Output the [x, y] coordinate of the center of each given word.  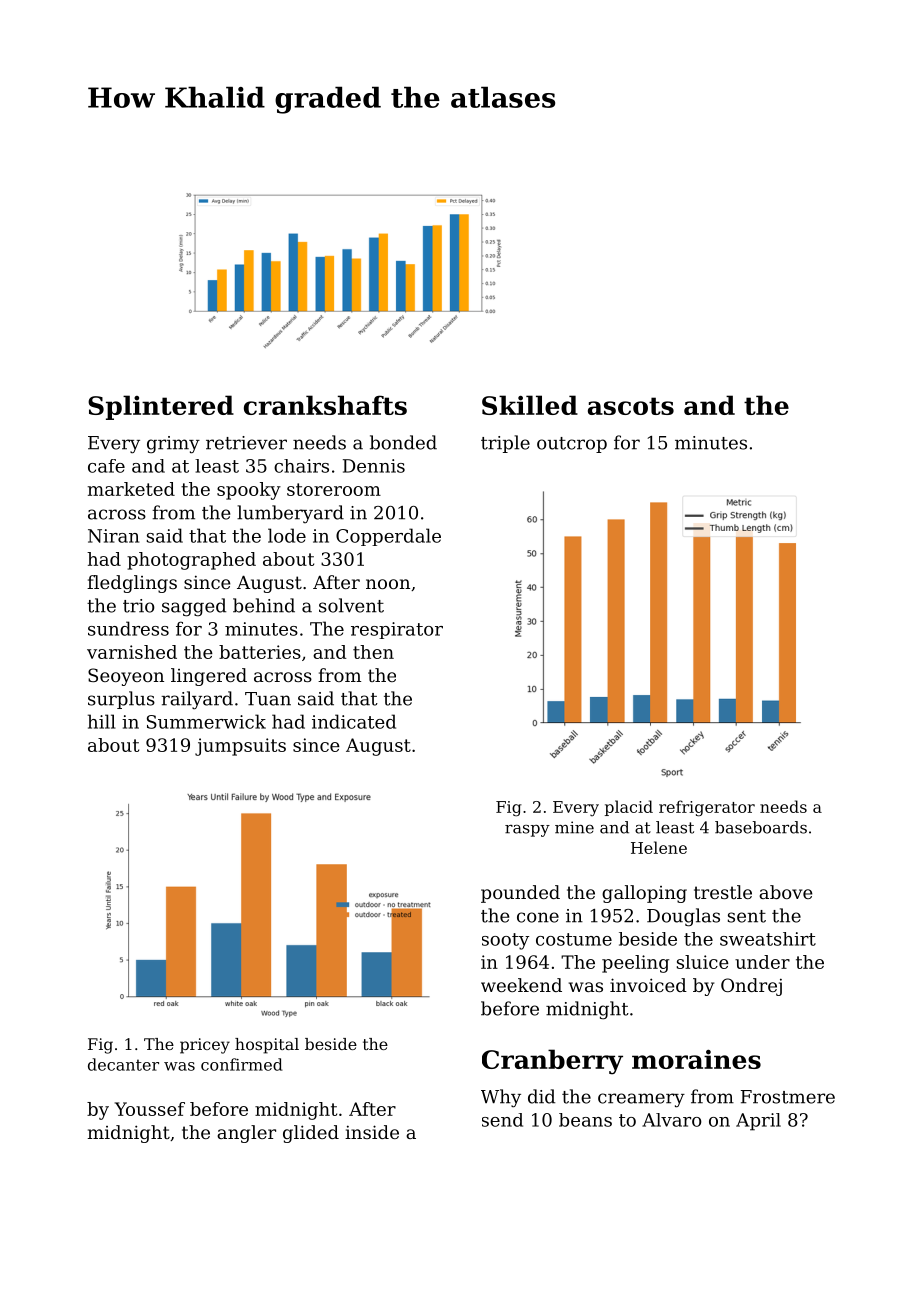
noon [388, 584]
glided [311, 1134]
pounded [520, 894]
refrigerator [707, 808]
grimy [173, 445]
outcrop [572, 445]
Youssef [150, 1109]
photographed [191, 561]
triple [505, 444]
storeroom [334, 489]
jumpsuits [240, 747]
